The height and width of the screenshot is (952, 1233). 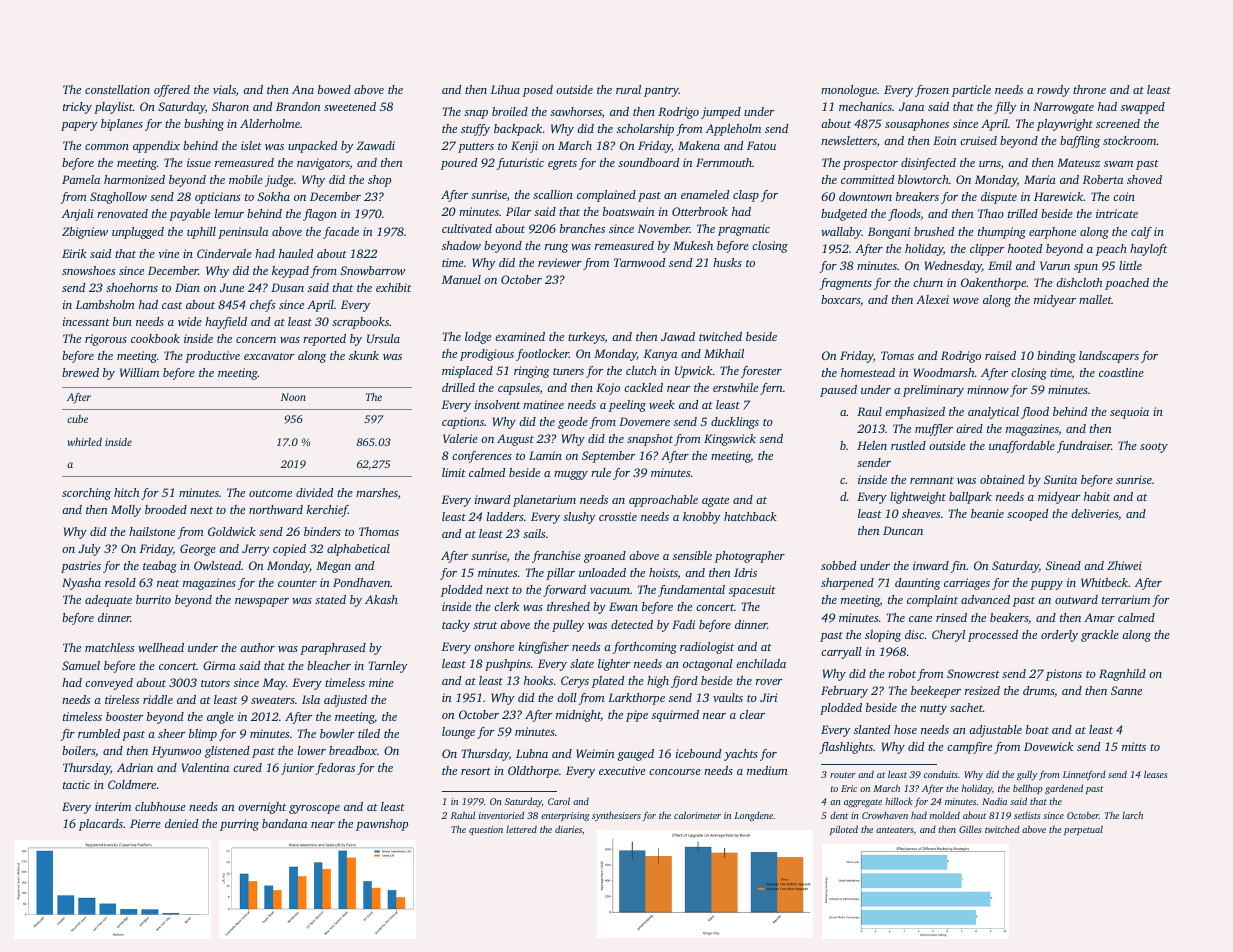 I want to click on tiled, so click(x=369, y=733).
